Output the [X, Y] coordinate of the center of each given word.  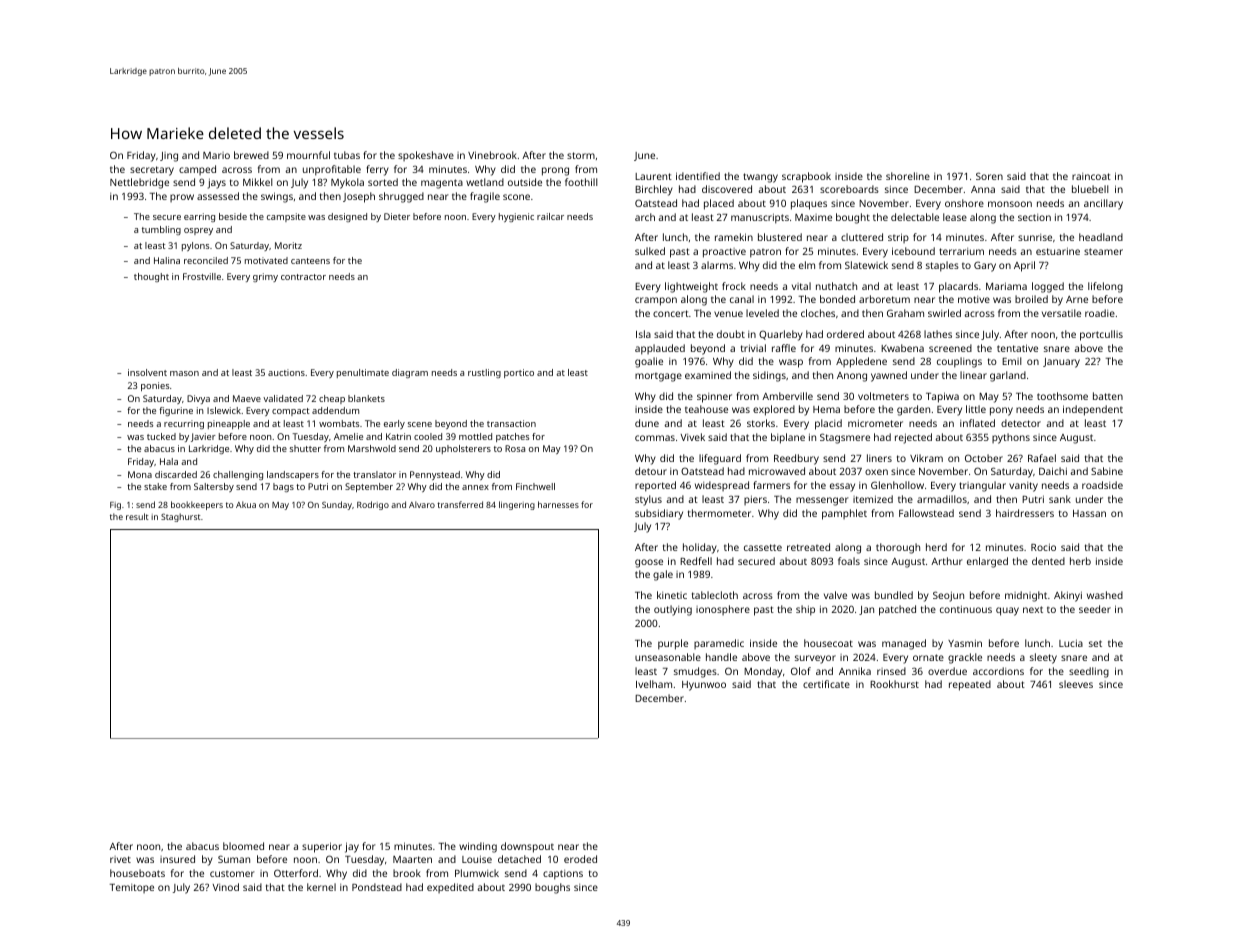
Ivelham [654, 684]
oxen [876, 472]
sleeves [1076, 684]
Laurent [653, 176]
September [369, 487]
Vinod [226, 887]
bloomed [243, 846]
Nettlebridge [139, 183]
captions [563, 875]
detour [651, 471]
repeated [970, 685]
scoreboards [849, 189]
